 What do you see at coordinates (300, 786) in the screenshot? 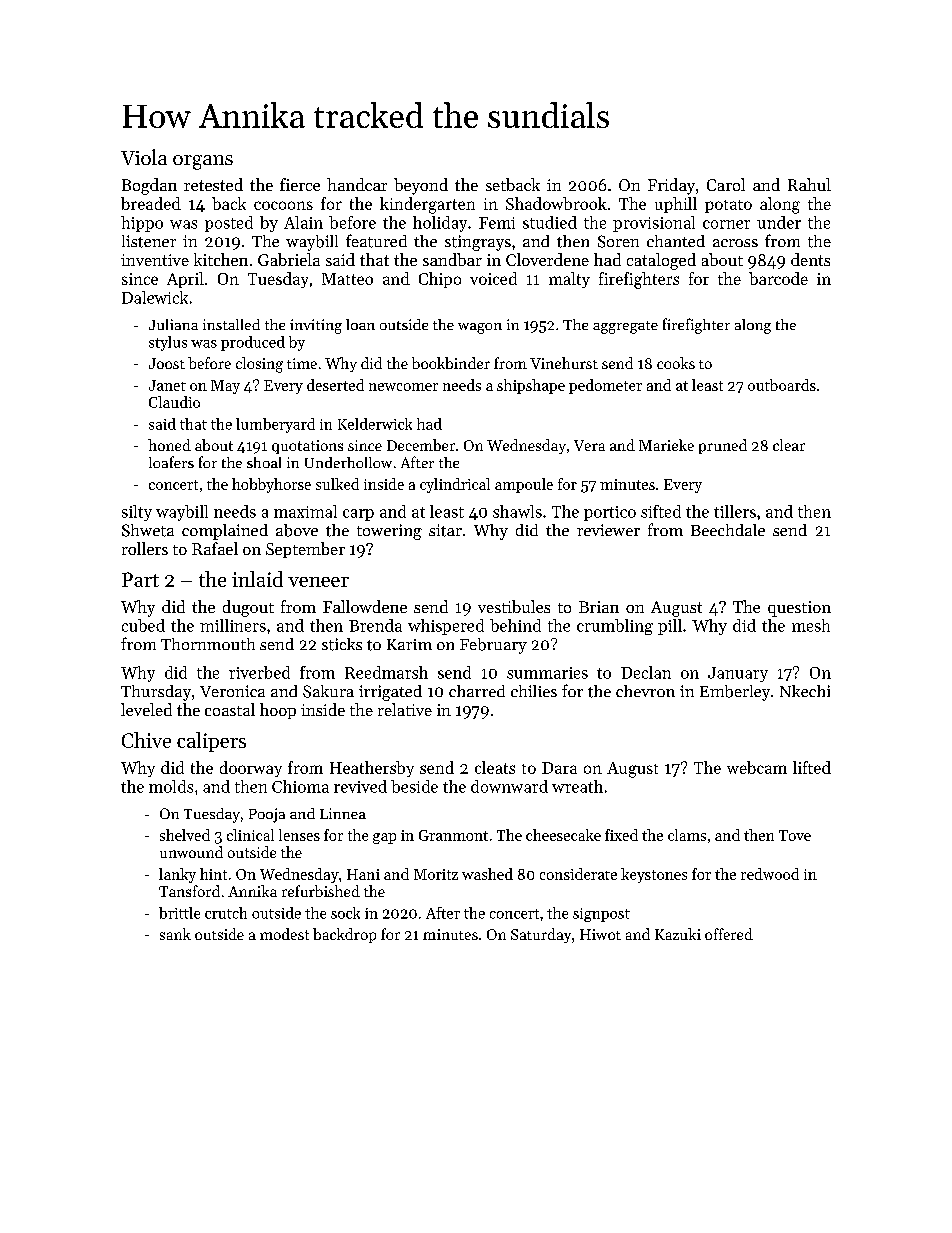
I see `Chioma` at bounding box center [300, 786].
